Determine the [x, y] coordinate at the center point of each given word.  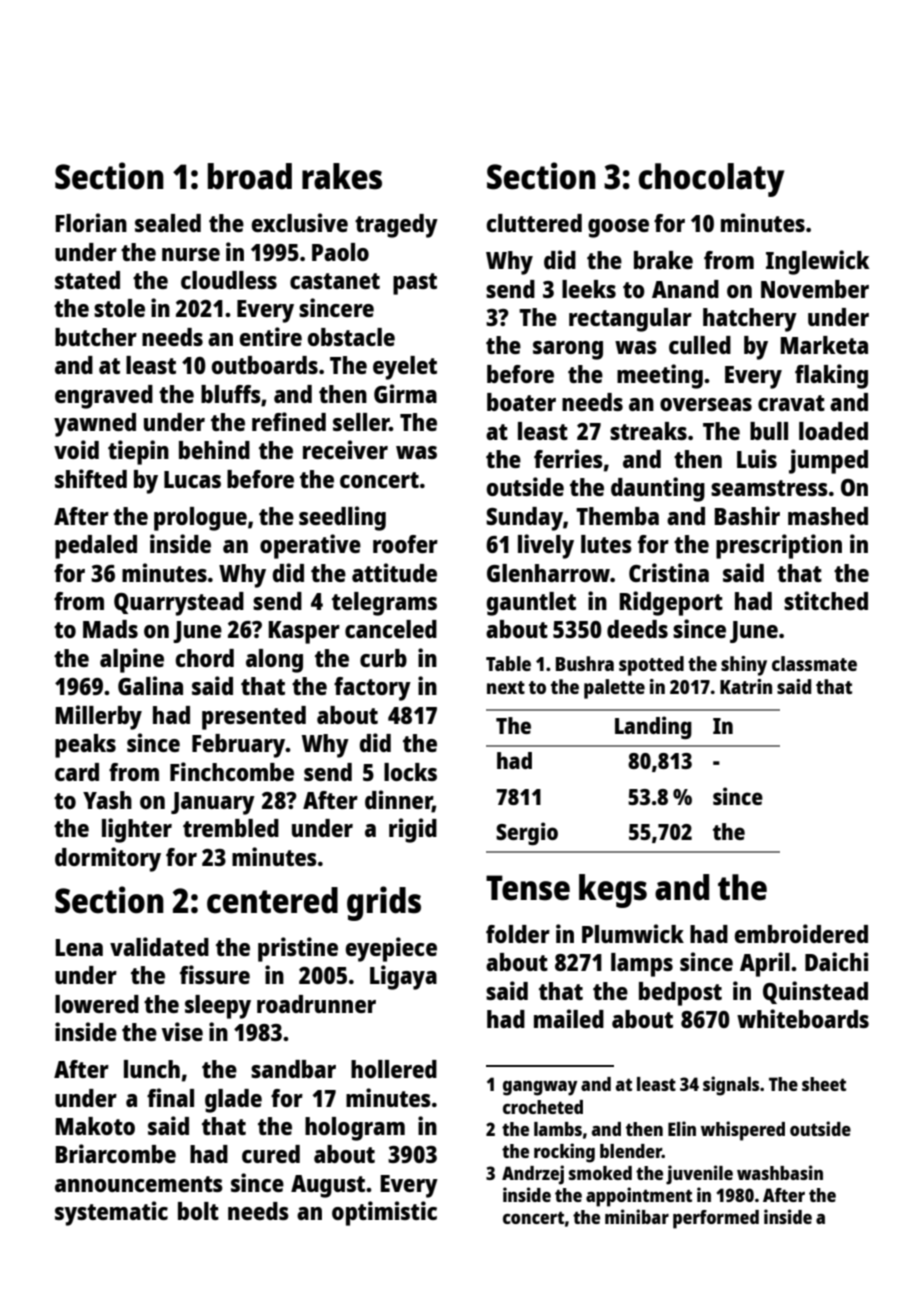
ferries [568, 458]
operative [310, 546]
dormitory [108, 859]
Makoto [95, 1126]
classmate [814, 663]
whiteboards [803, 1018]
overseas [706, 404]
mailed [569, 1018]
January [213, 803]
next [506, 687]
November [815, 289]
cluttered [534, 223]
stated [87, 280]
